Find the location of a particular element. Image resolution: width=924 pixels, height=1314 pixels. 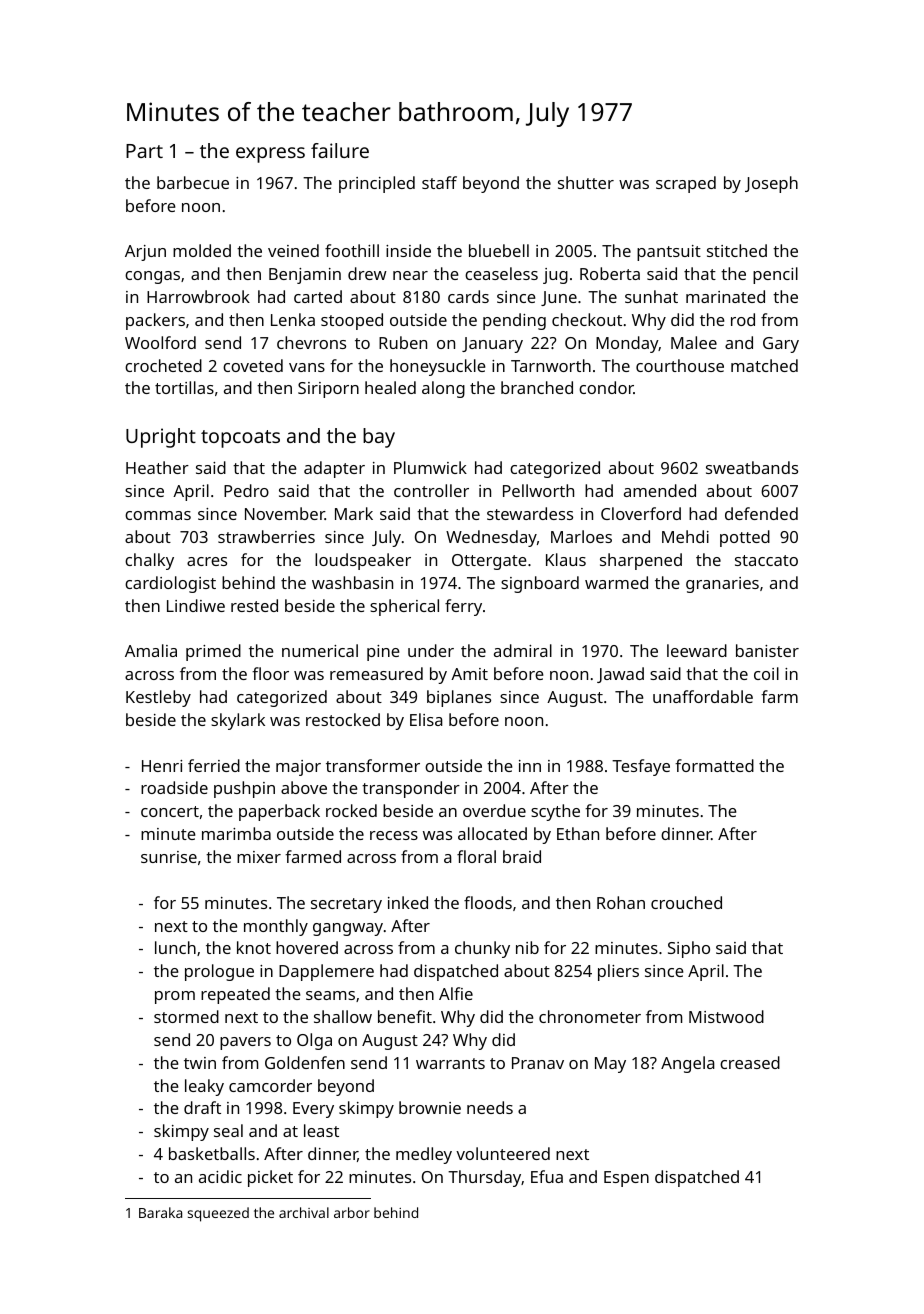

shutter is located at coordinates (586, 182).
